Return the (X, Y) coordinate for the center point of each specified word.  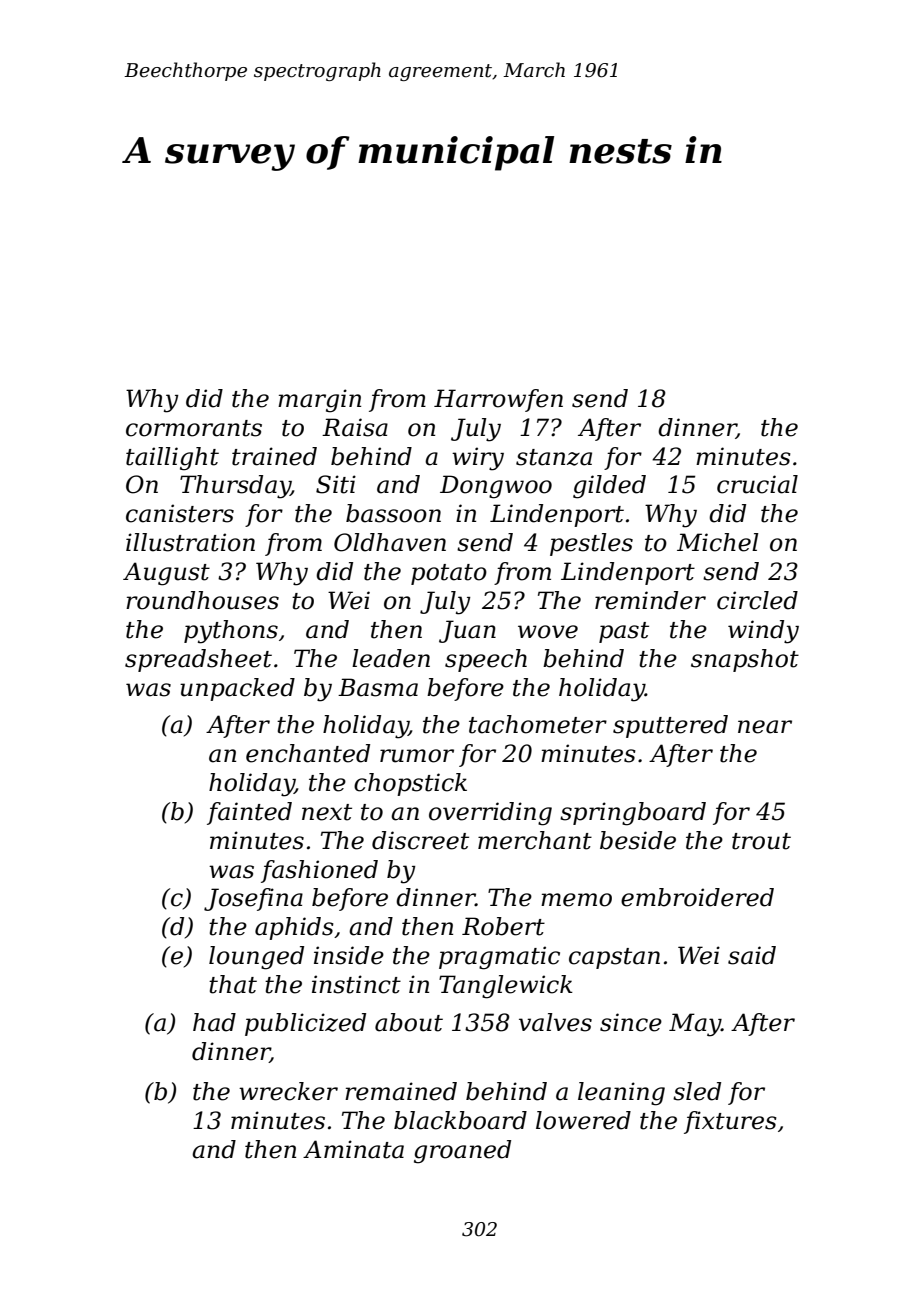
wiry (478, 459)
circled (757, 600)
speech (486, 660)
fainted (249, 813)
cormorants (194, 428)
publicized (305, 1024)
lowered (583, 1120)
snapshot (745, 660)
